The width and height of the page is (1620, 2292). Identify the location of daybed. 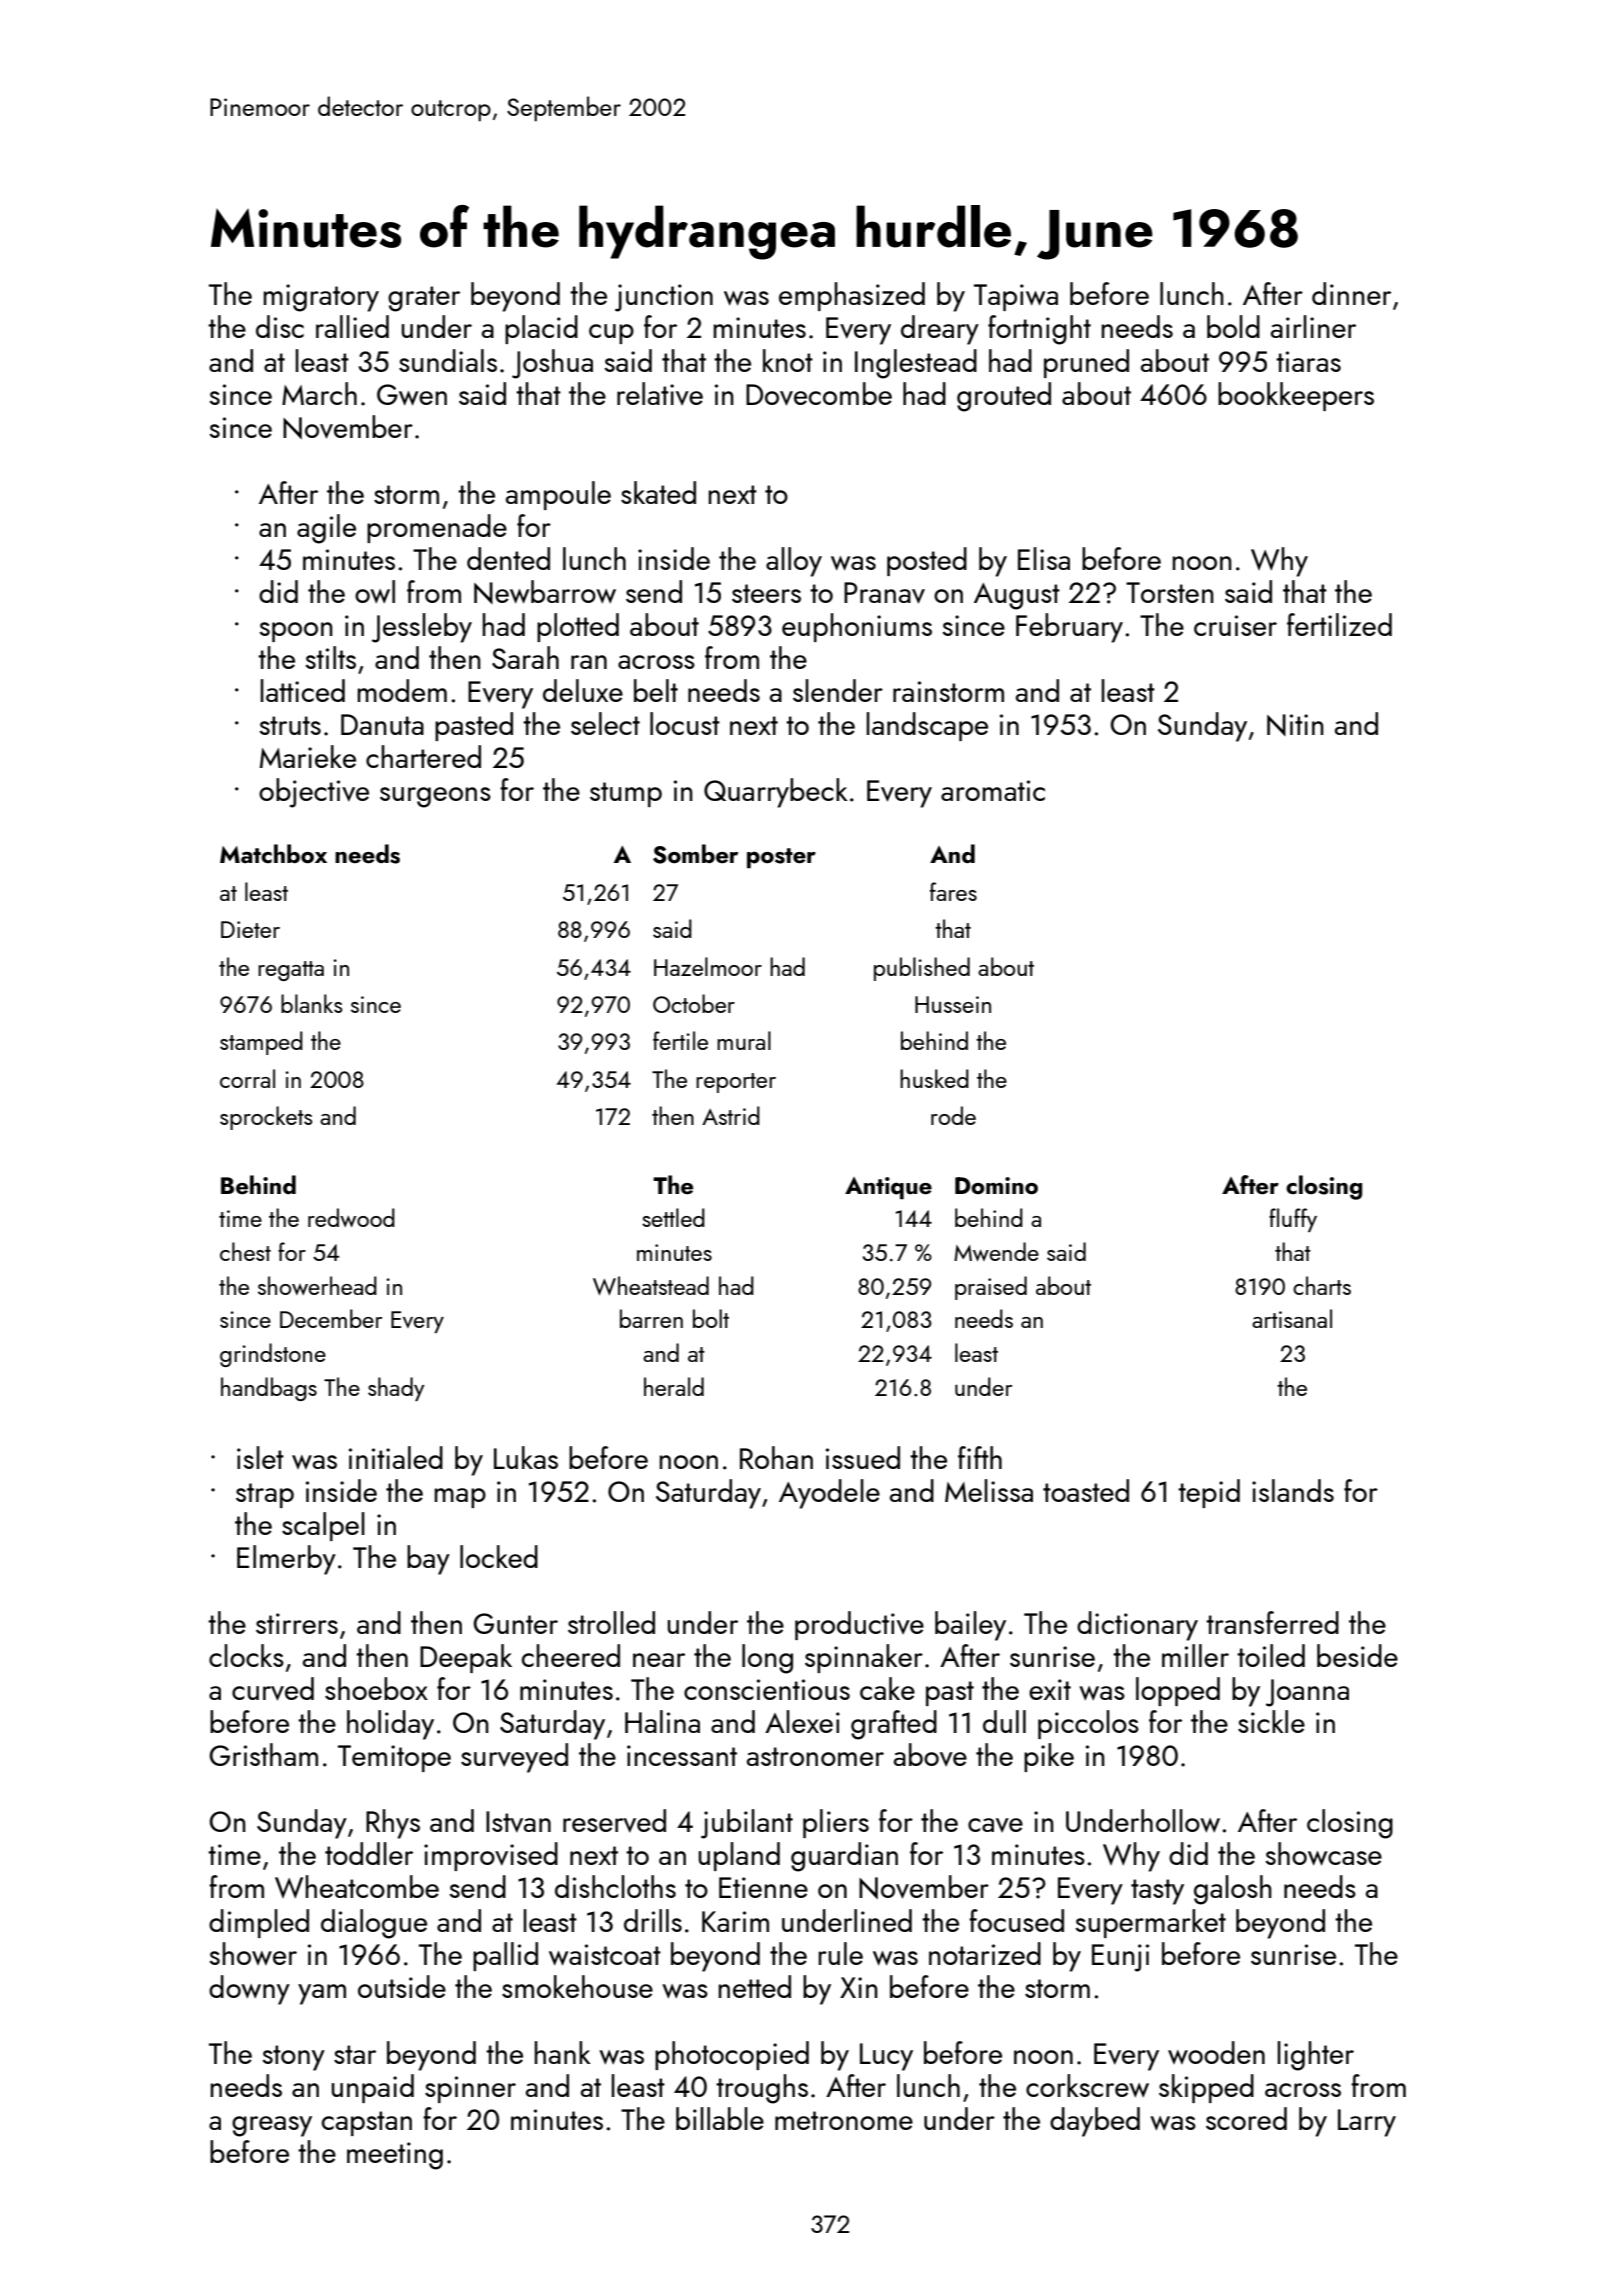
(1095, 2122).
